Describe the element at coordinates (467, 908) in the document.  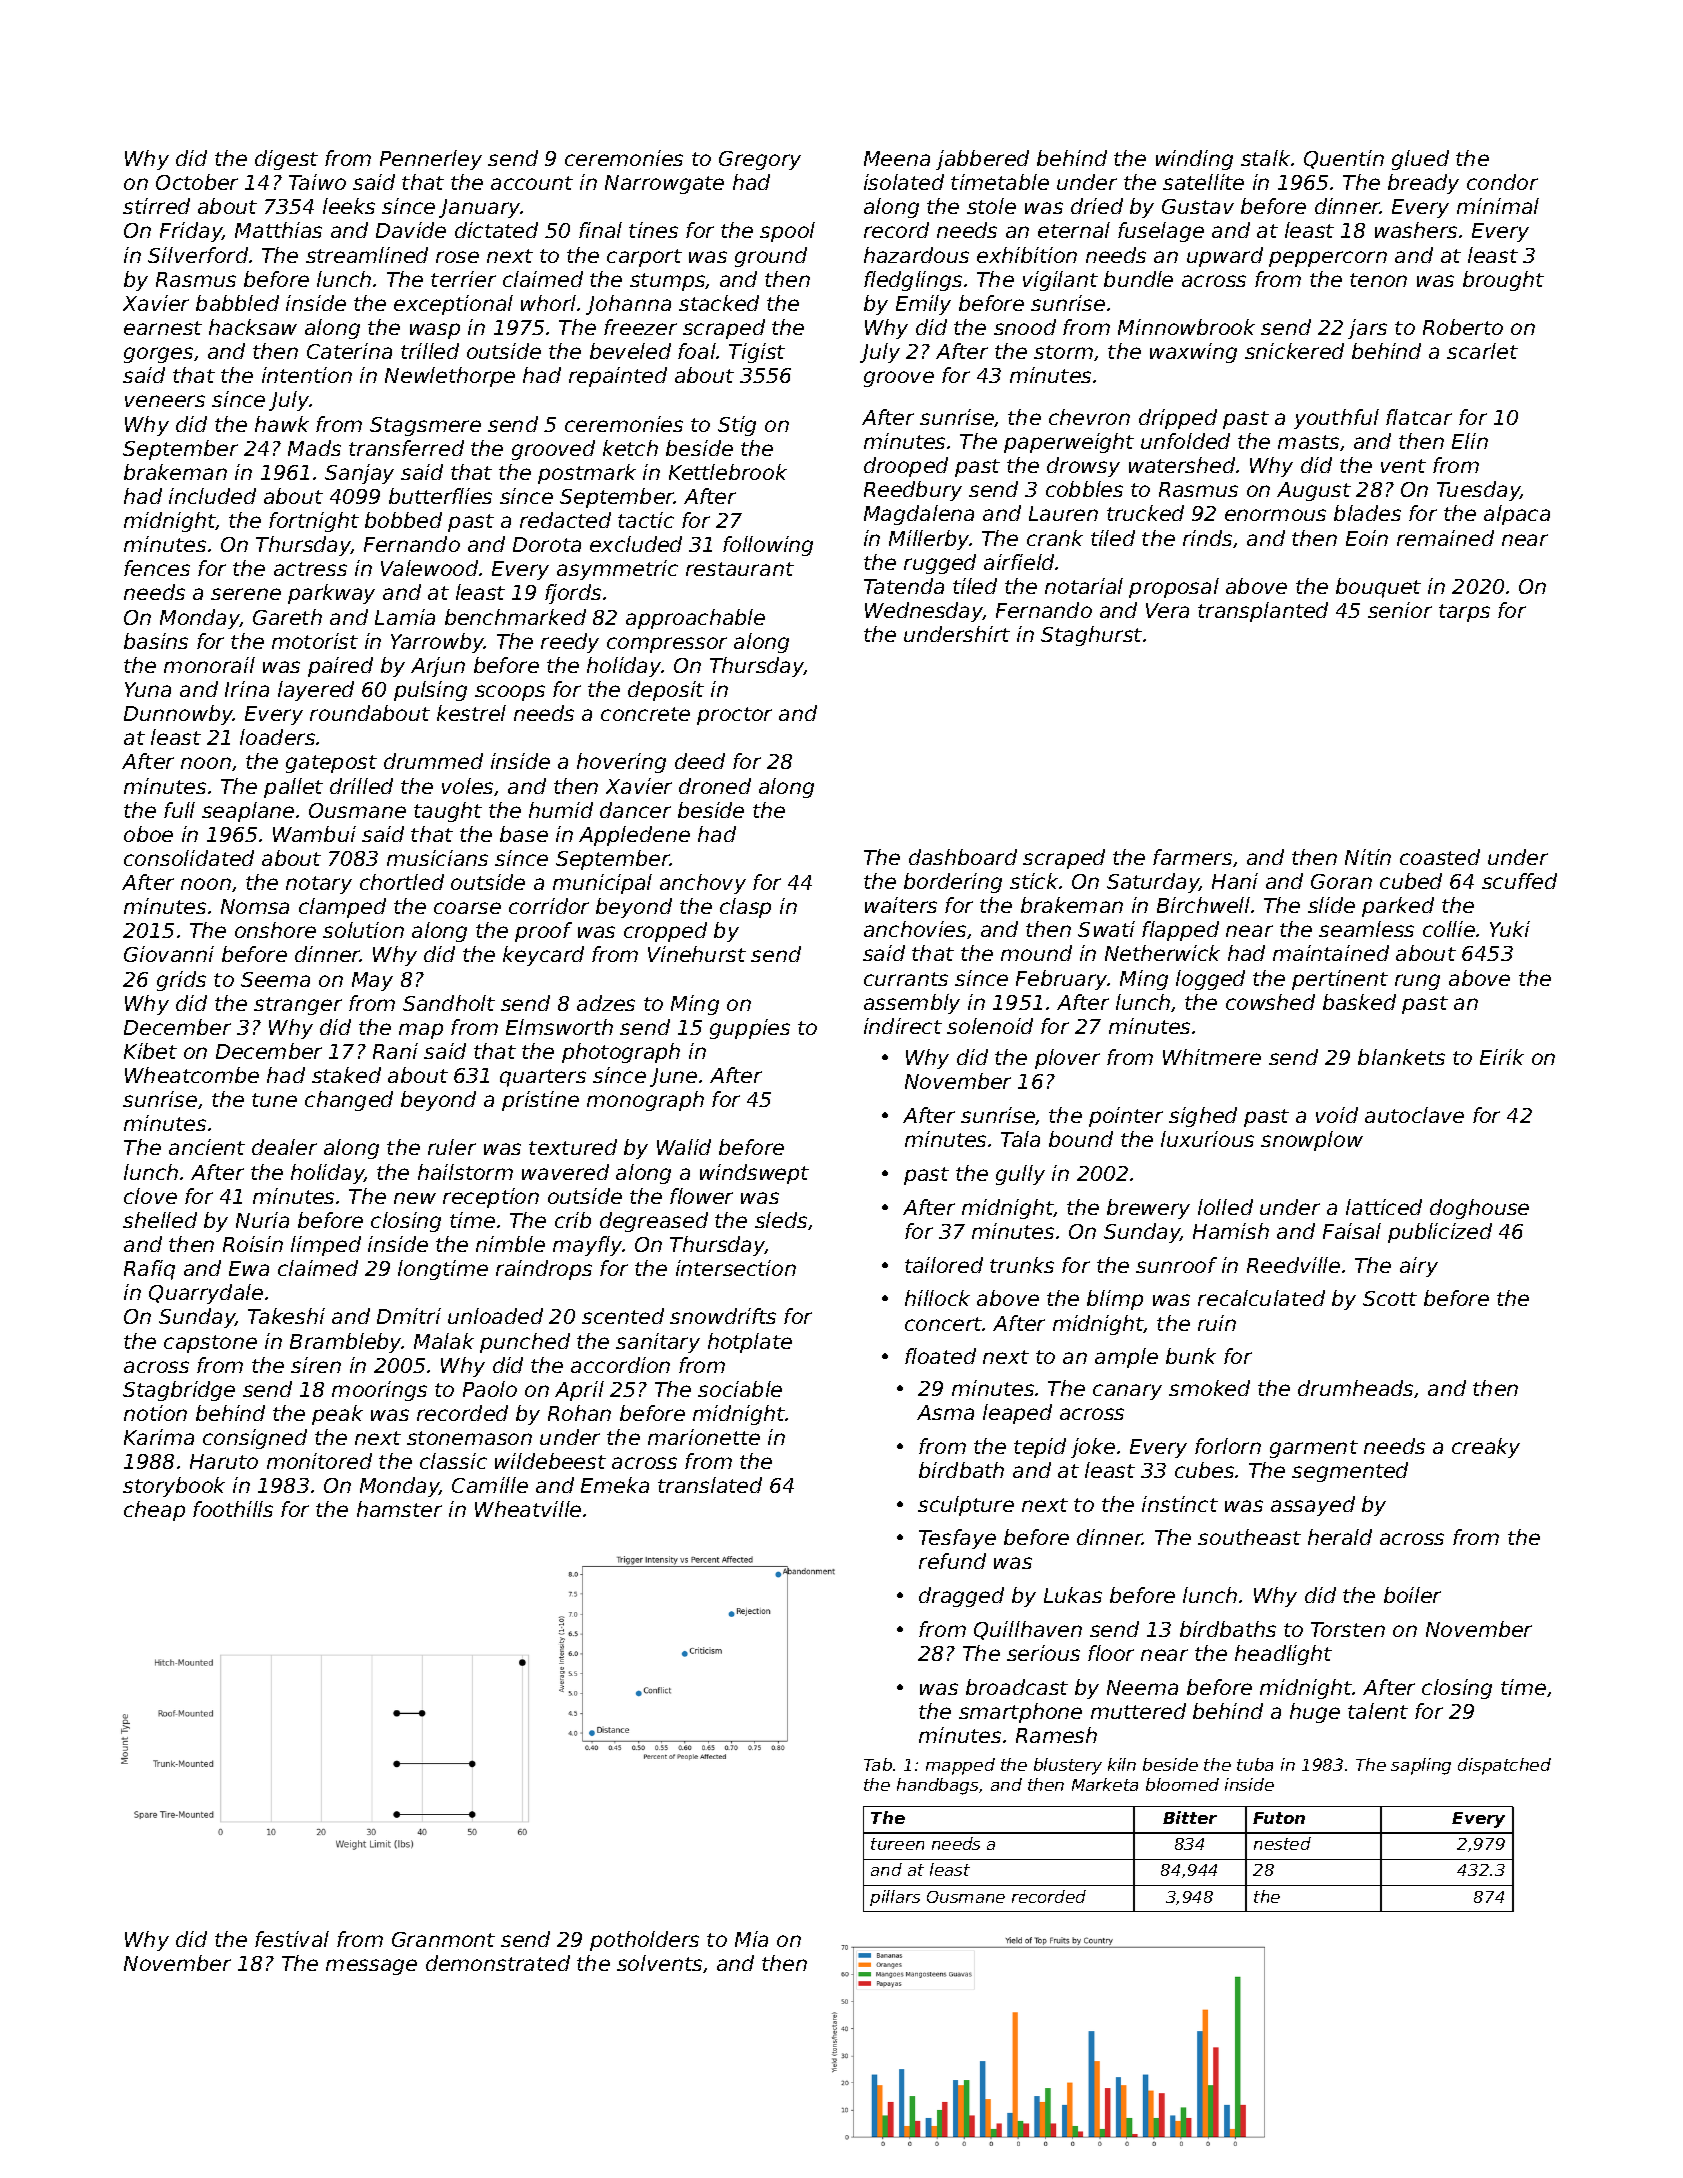
I see `coarse` at that location.
